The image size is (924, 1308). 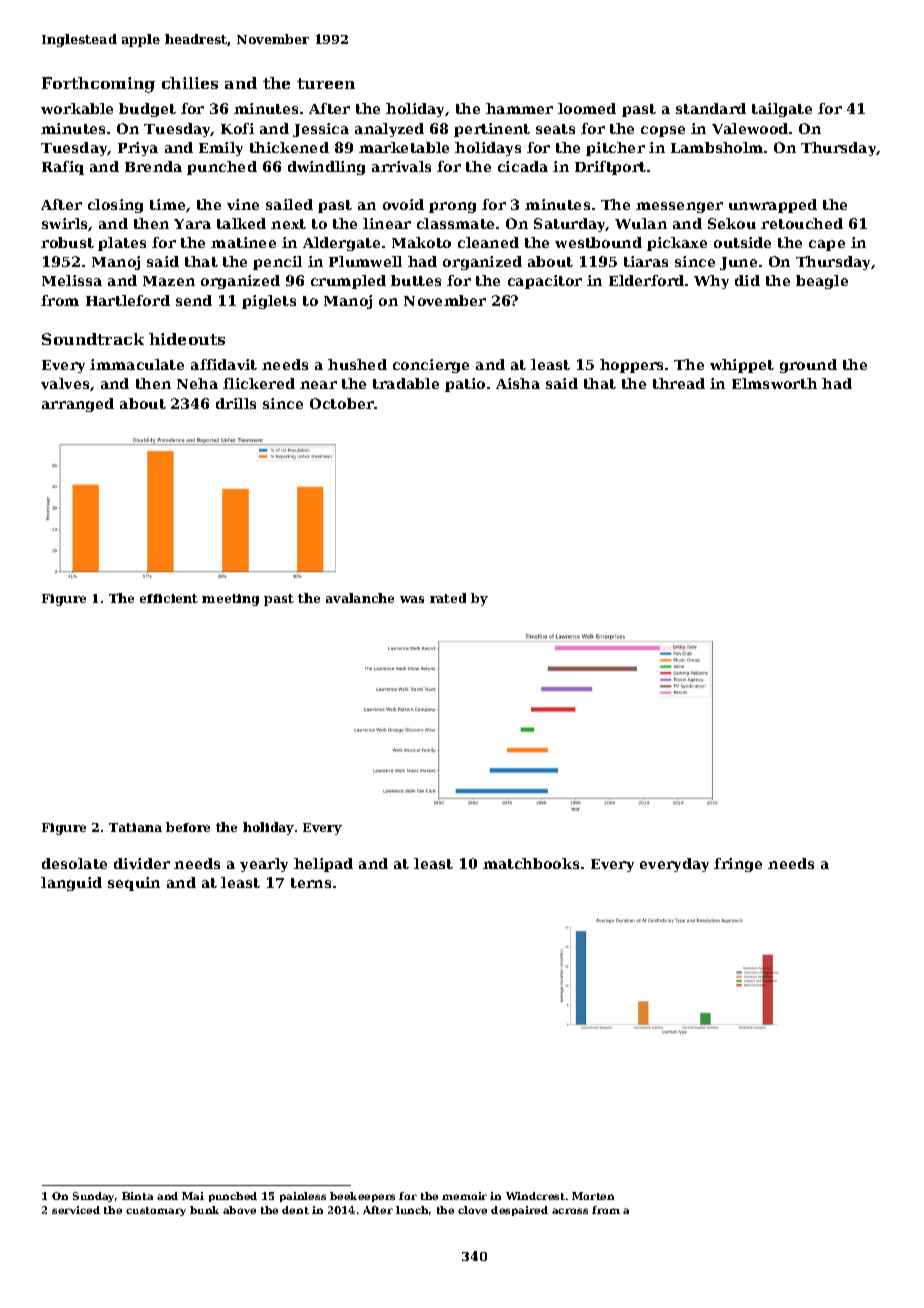 I want to click on ground, so click(x=808, y=366).
